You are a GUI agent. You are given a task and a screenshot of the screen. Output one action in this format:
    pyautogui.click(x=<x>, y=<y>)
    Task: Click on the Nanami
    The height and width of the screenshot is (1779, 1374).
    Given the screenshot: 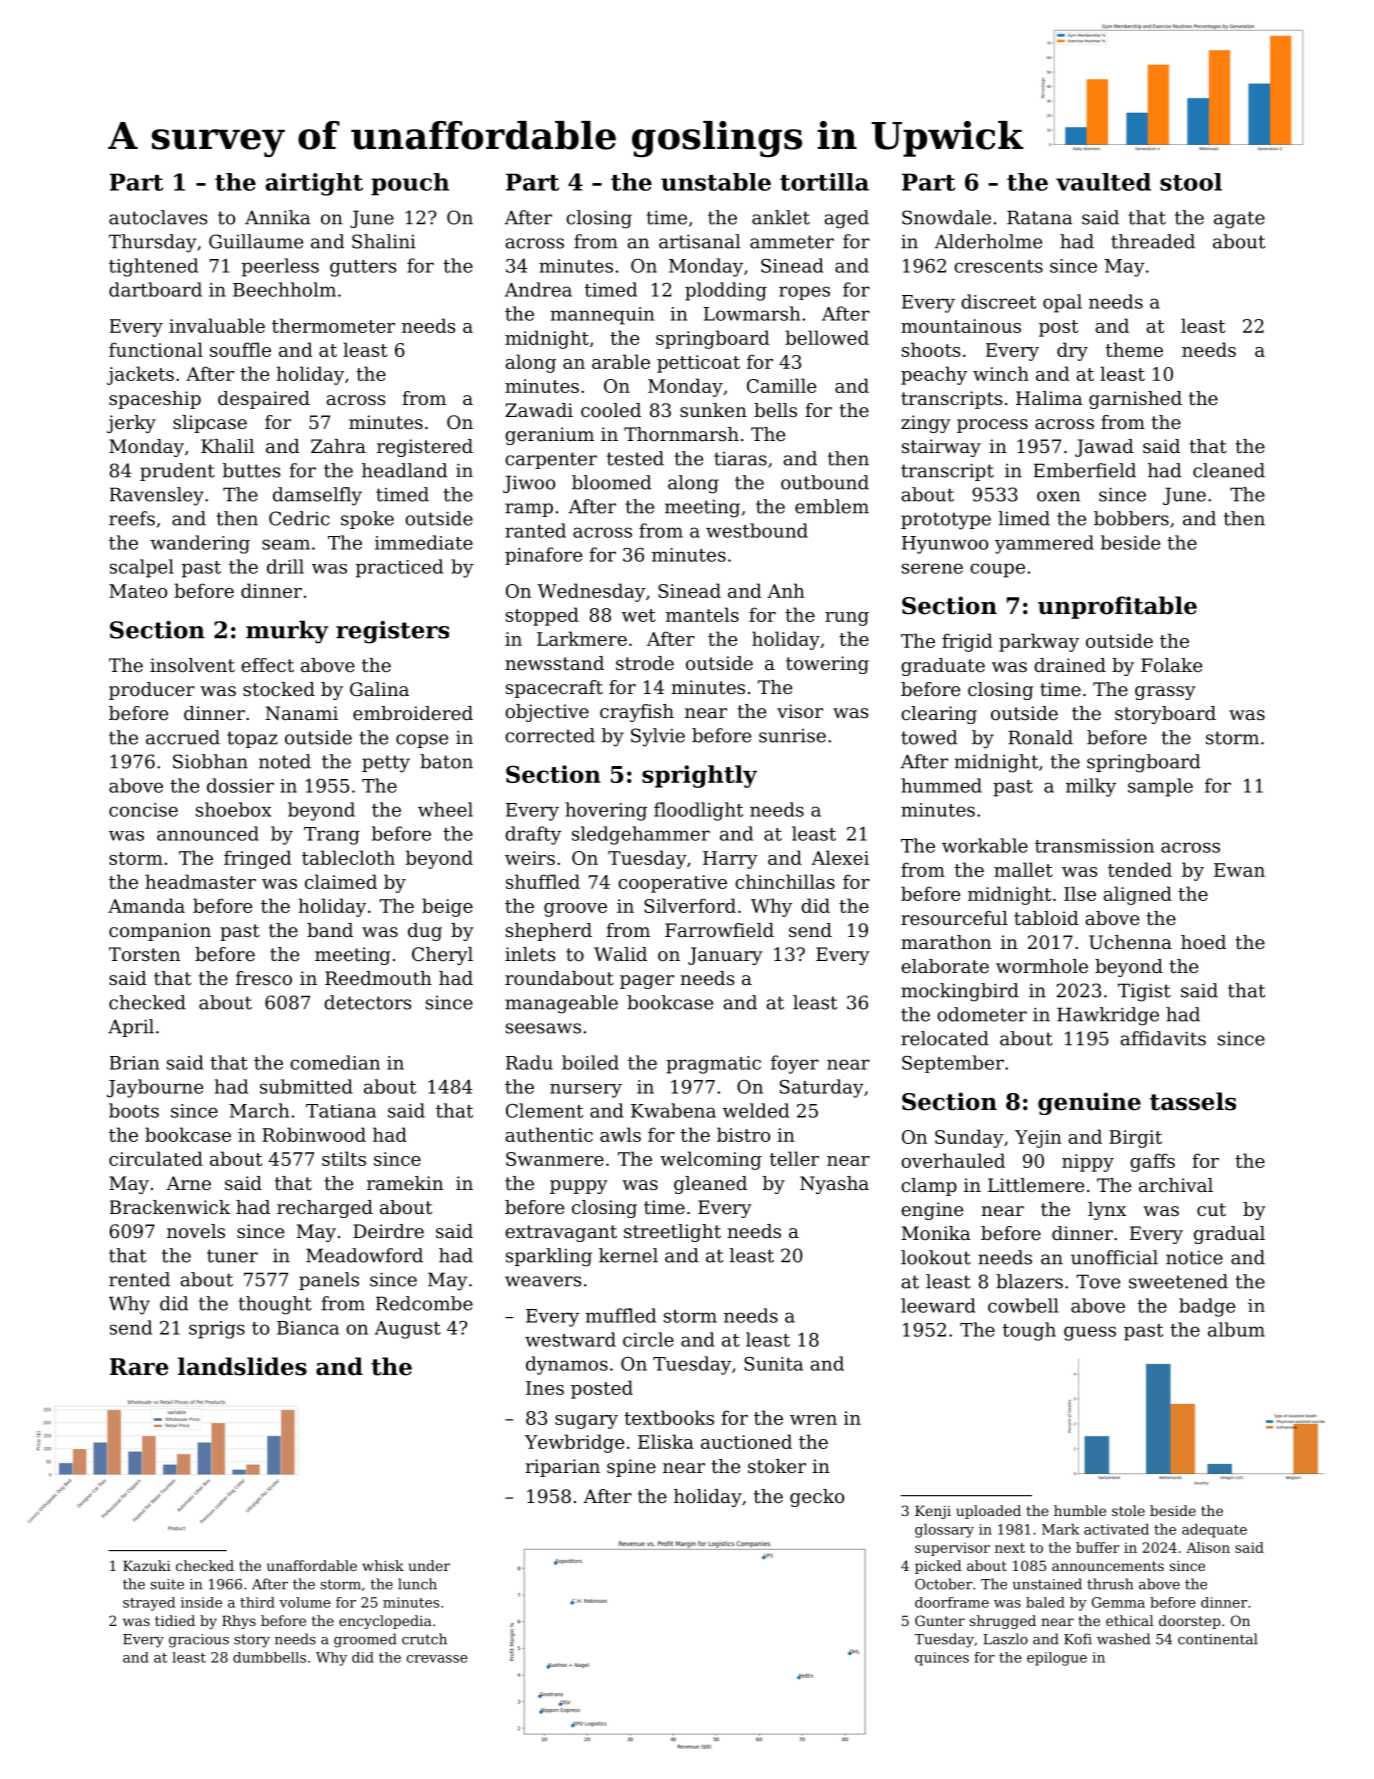 What is the action you would take?
    pyautogui.click(x=301, y=713)
